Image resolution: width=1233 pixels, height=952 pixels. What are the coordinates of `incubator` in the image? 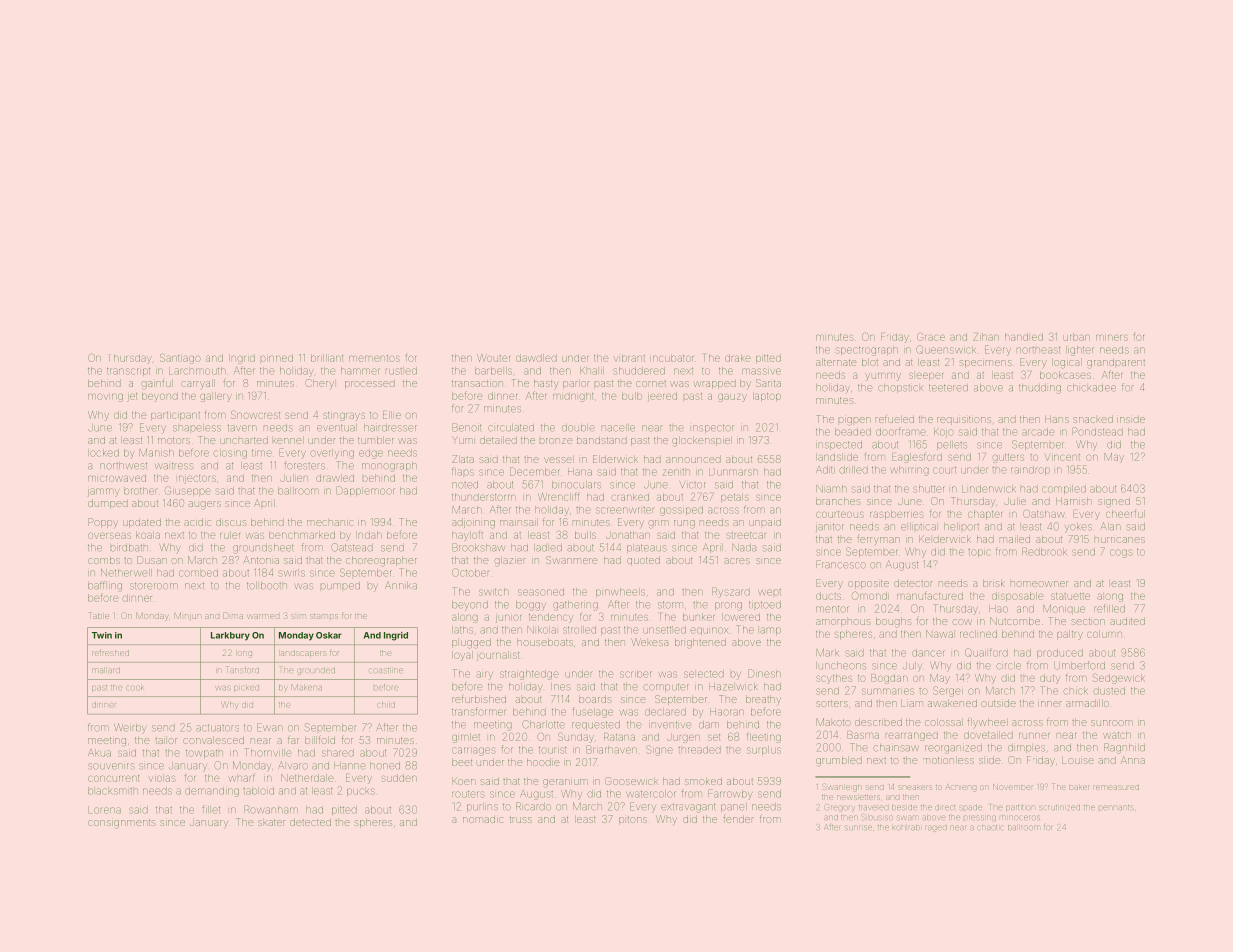 It's located at (672, 358).
